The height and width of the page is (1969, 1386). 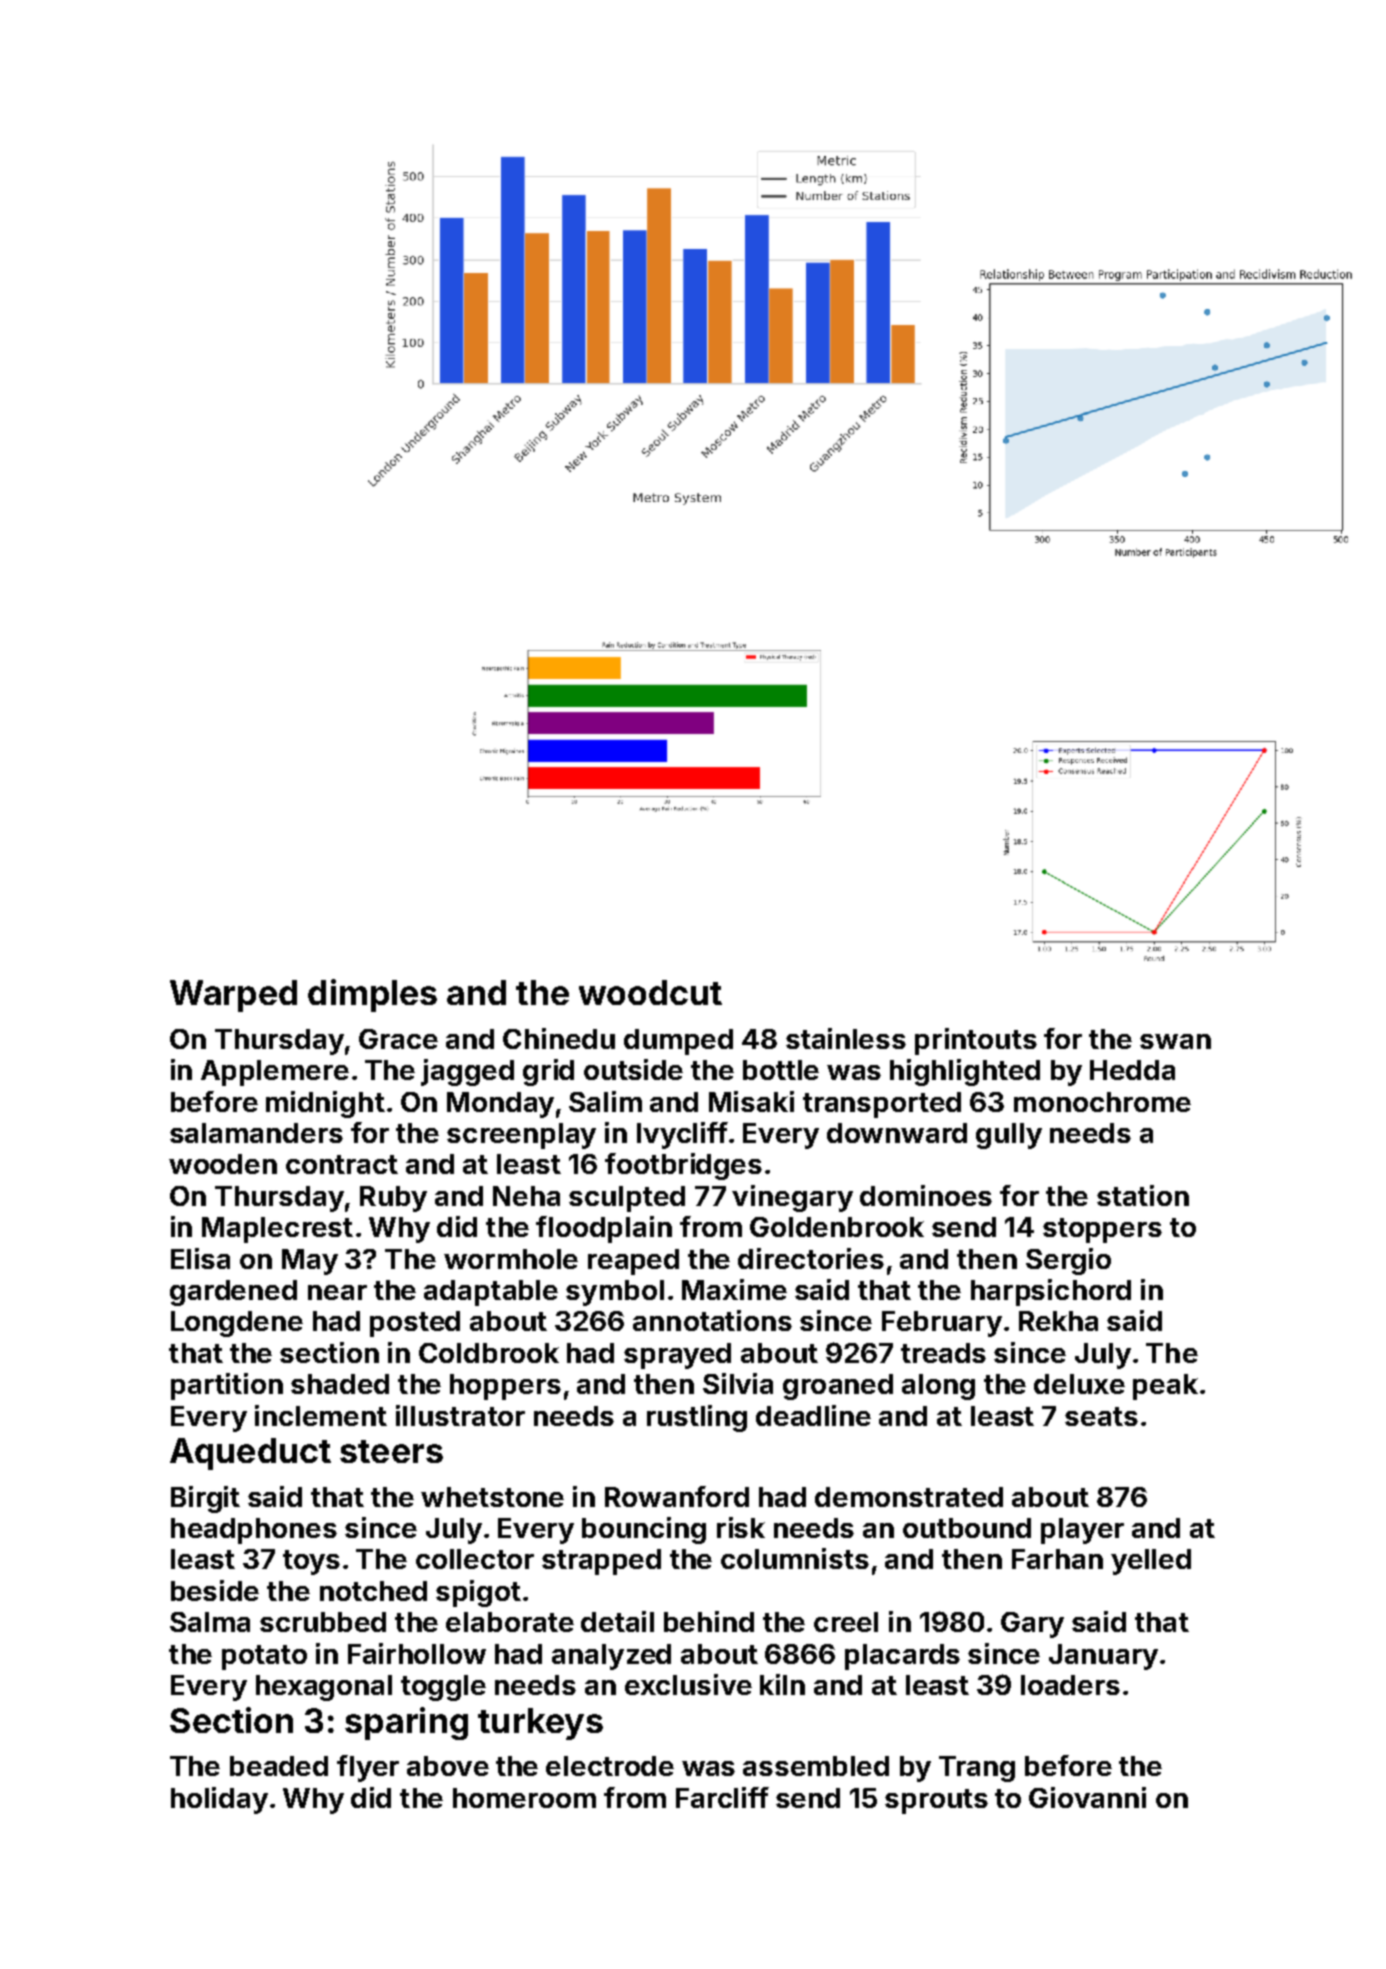 What do you see at coordinates (233, 996) in the page?
I see `Warped` at bounding box center [233, 996].
